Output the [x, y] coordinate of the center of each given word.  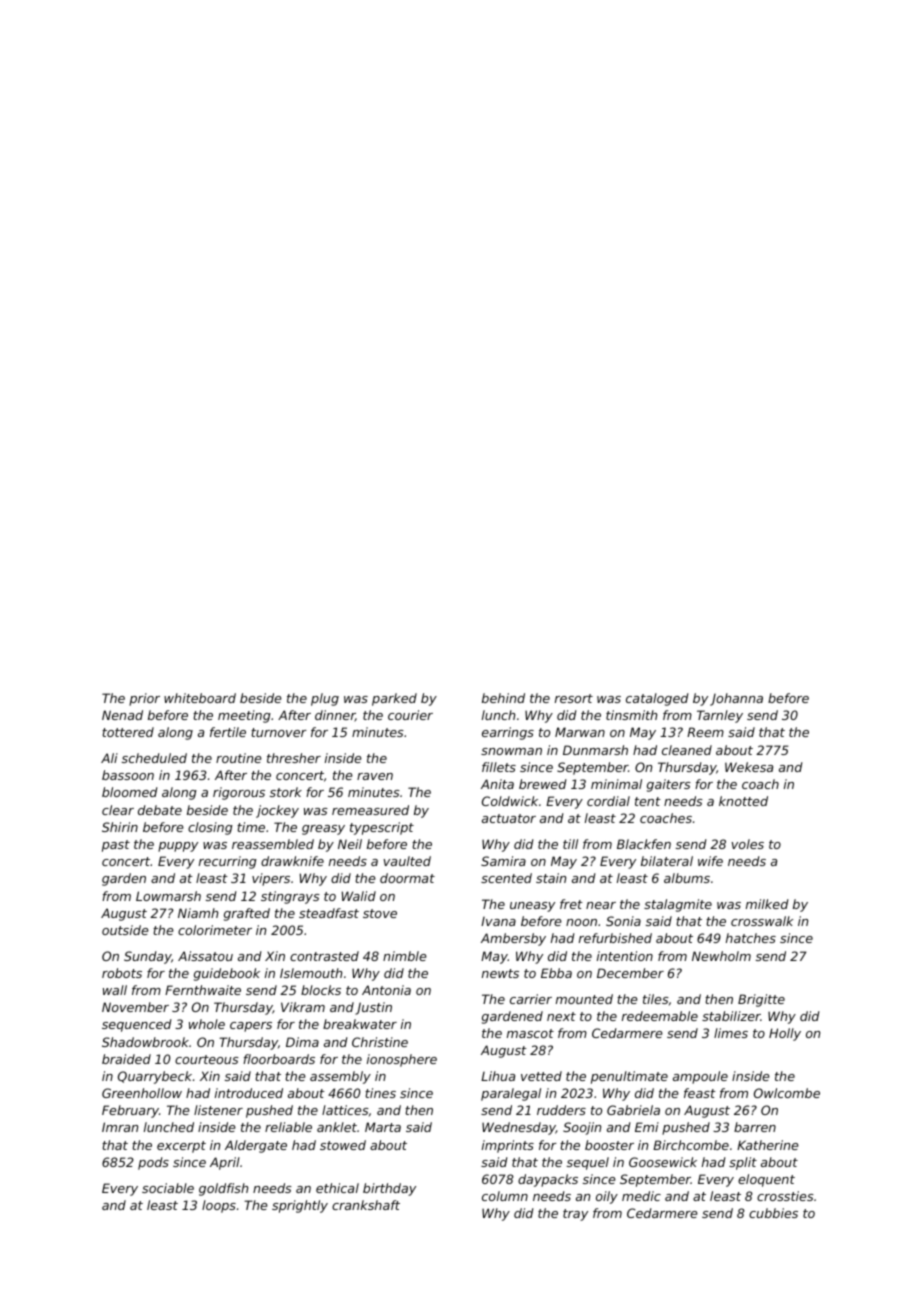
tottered [128, 732]
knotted [743, 801]
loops [219, 1206]
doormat [407, 878]
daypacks [548, 1180]
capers [251, 1027]
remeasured [370, 810]
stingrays [290, 897]
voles [748, 844]
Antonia [386, 990]
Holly [785, 1034]
